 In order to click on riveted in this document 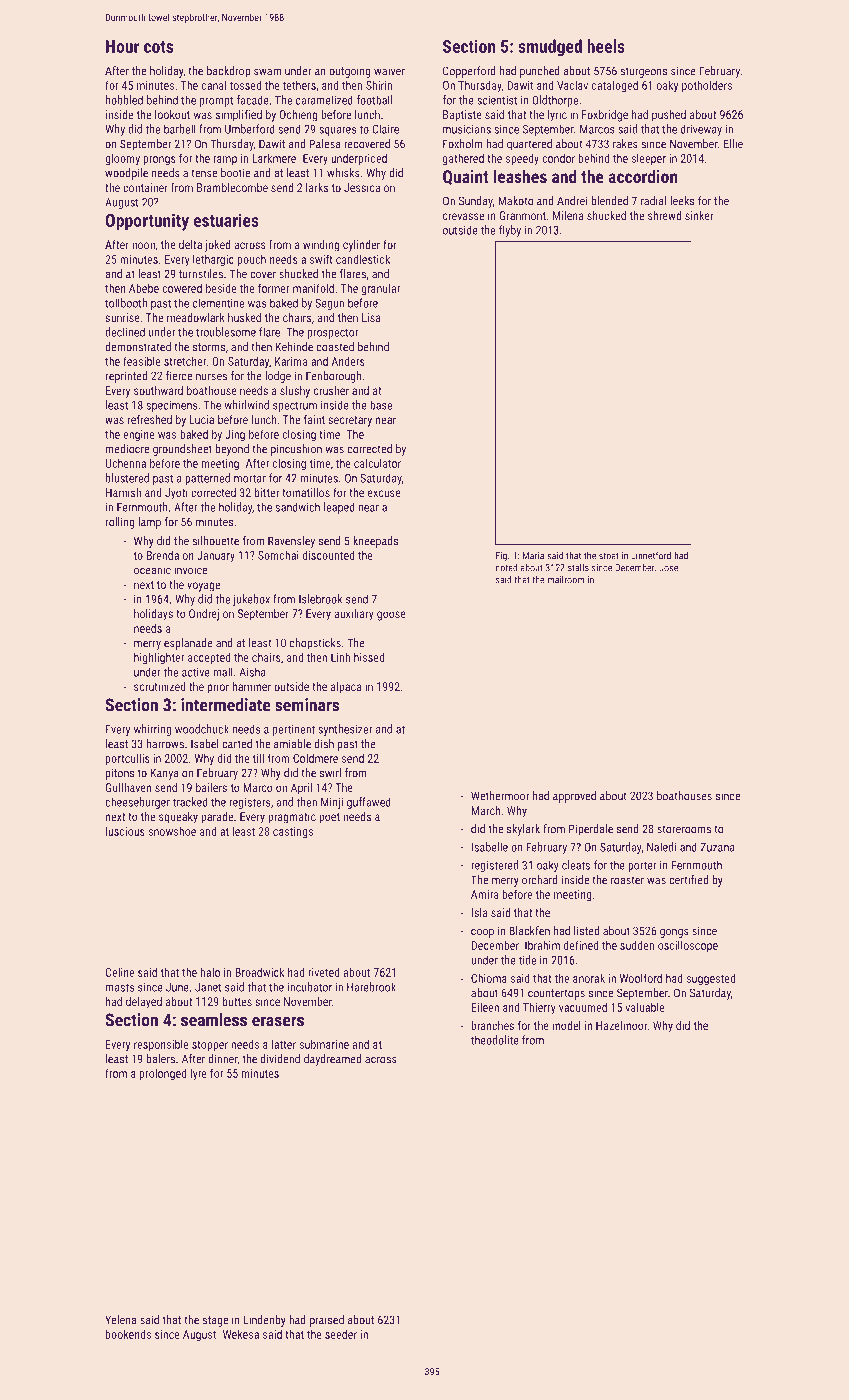, I will do `click(324, 972)`.
